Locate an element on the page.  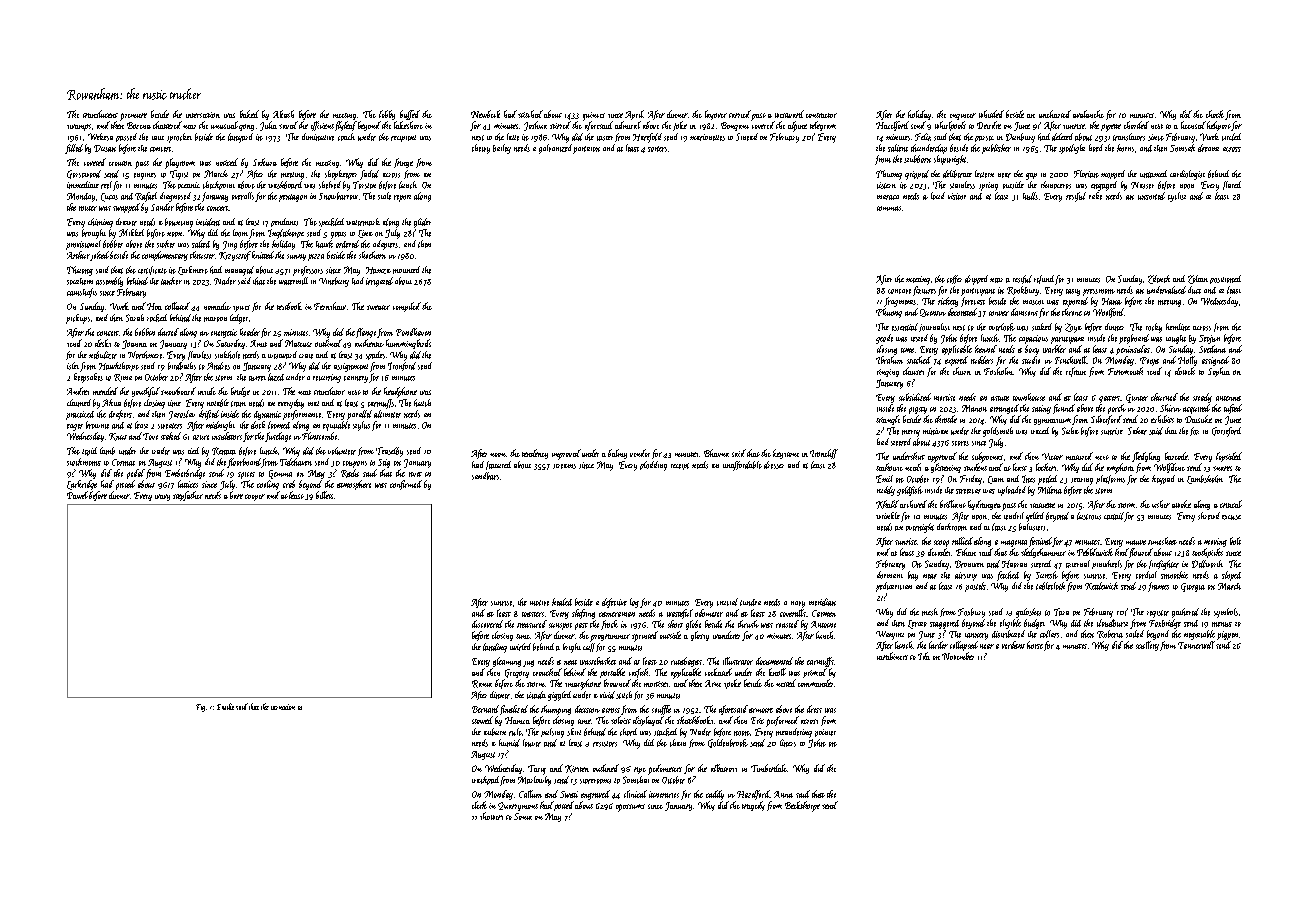
Somsak is located at coordinates (1182, 148).
